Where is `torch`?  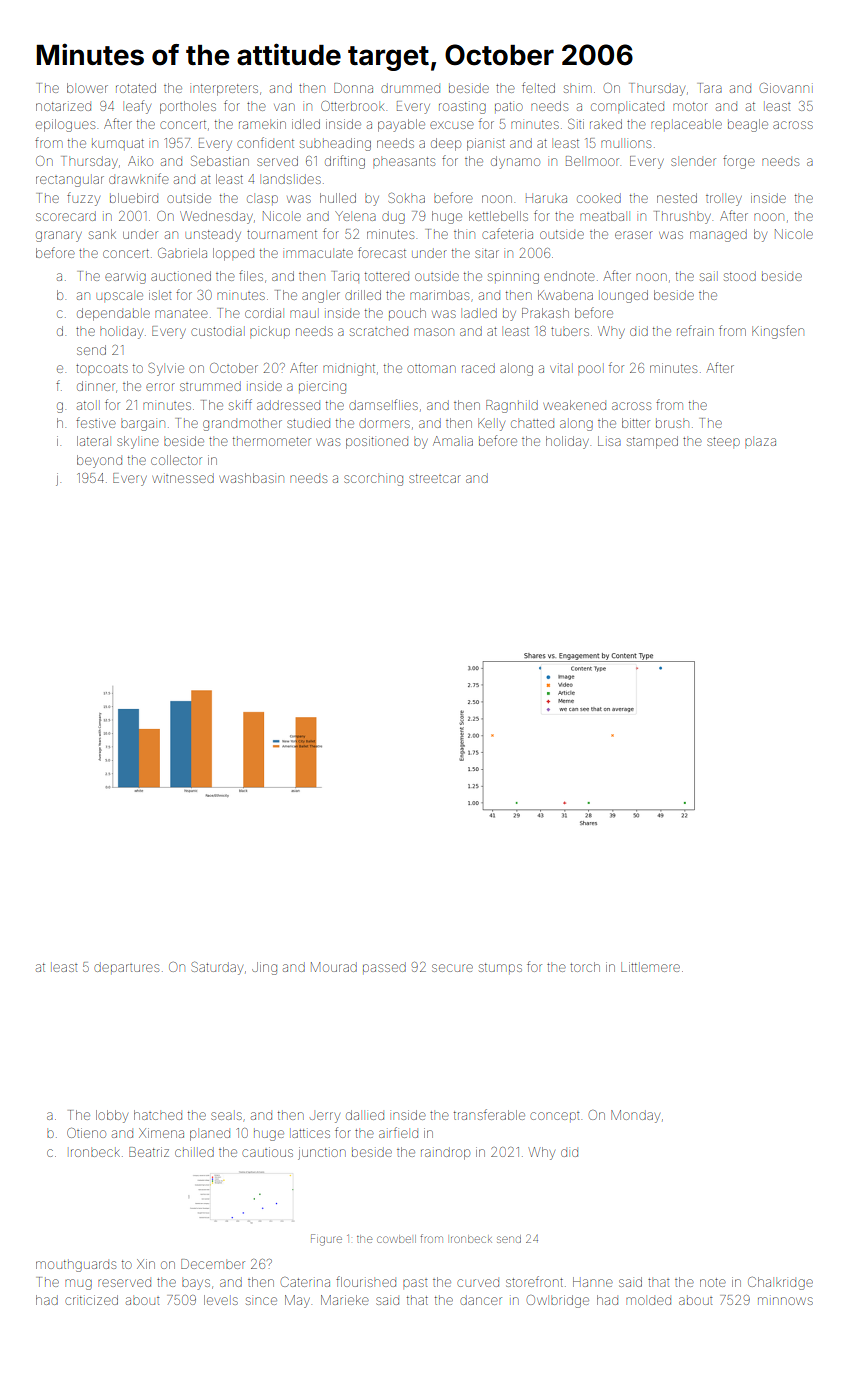 torch is located at coordinates (585, 967).
